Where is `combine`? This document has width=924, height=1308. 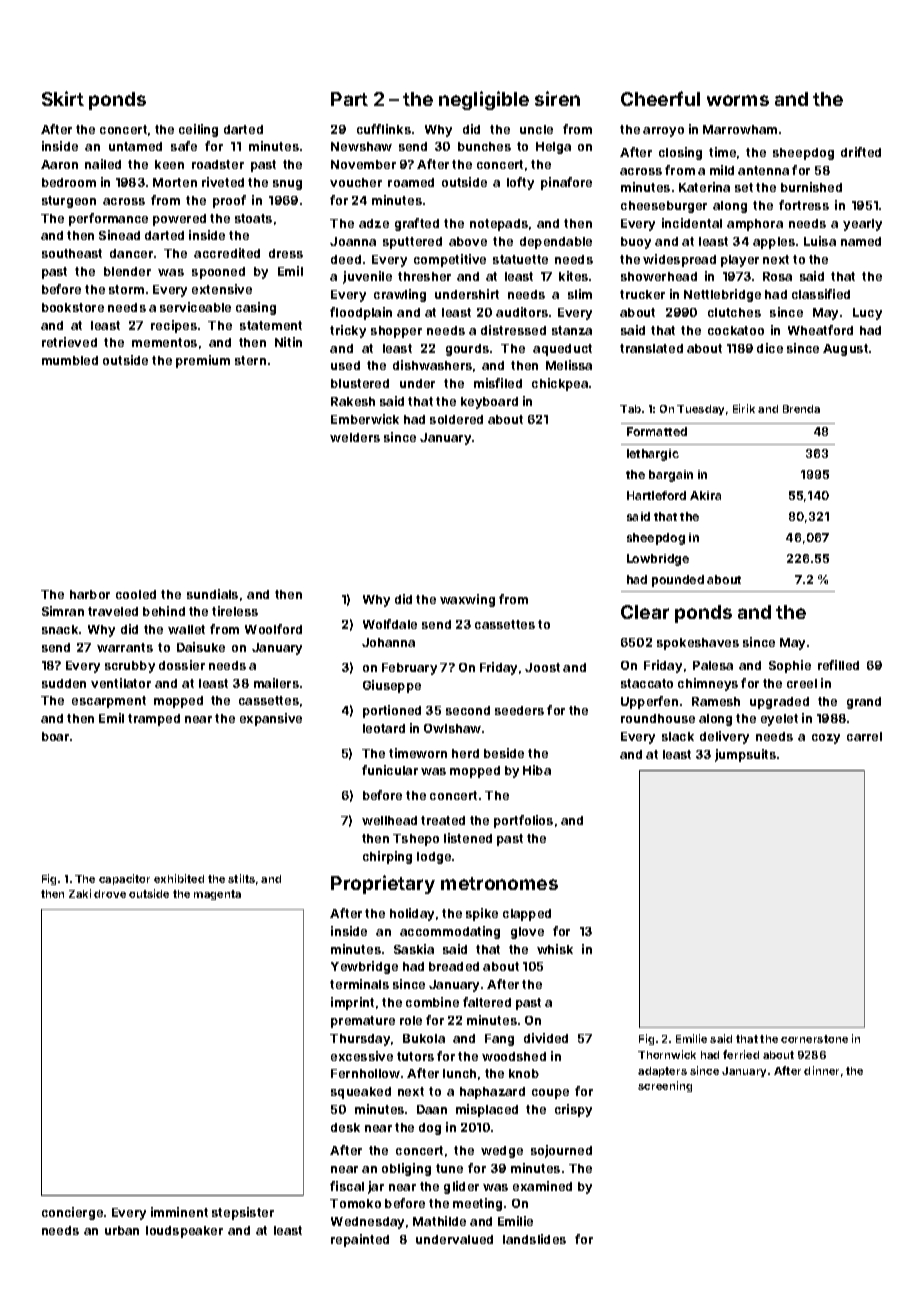 combine is located at coordinates (432, 1002).
